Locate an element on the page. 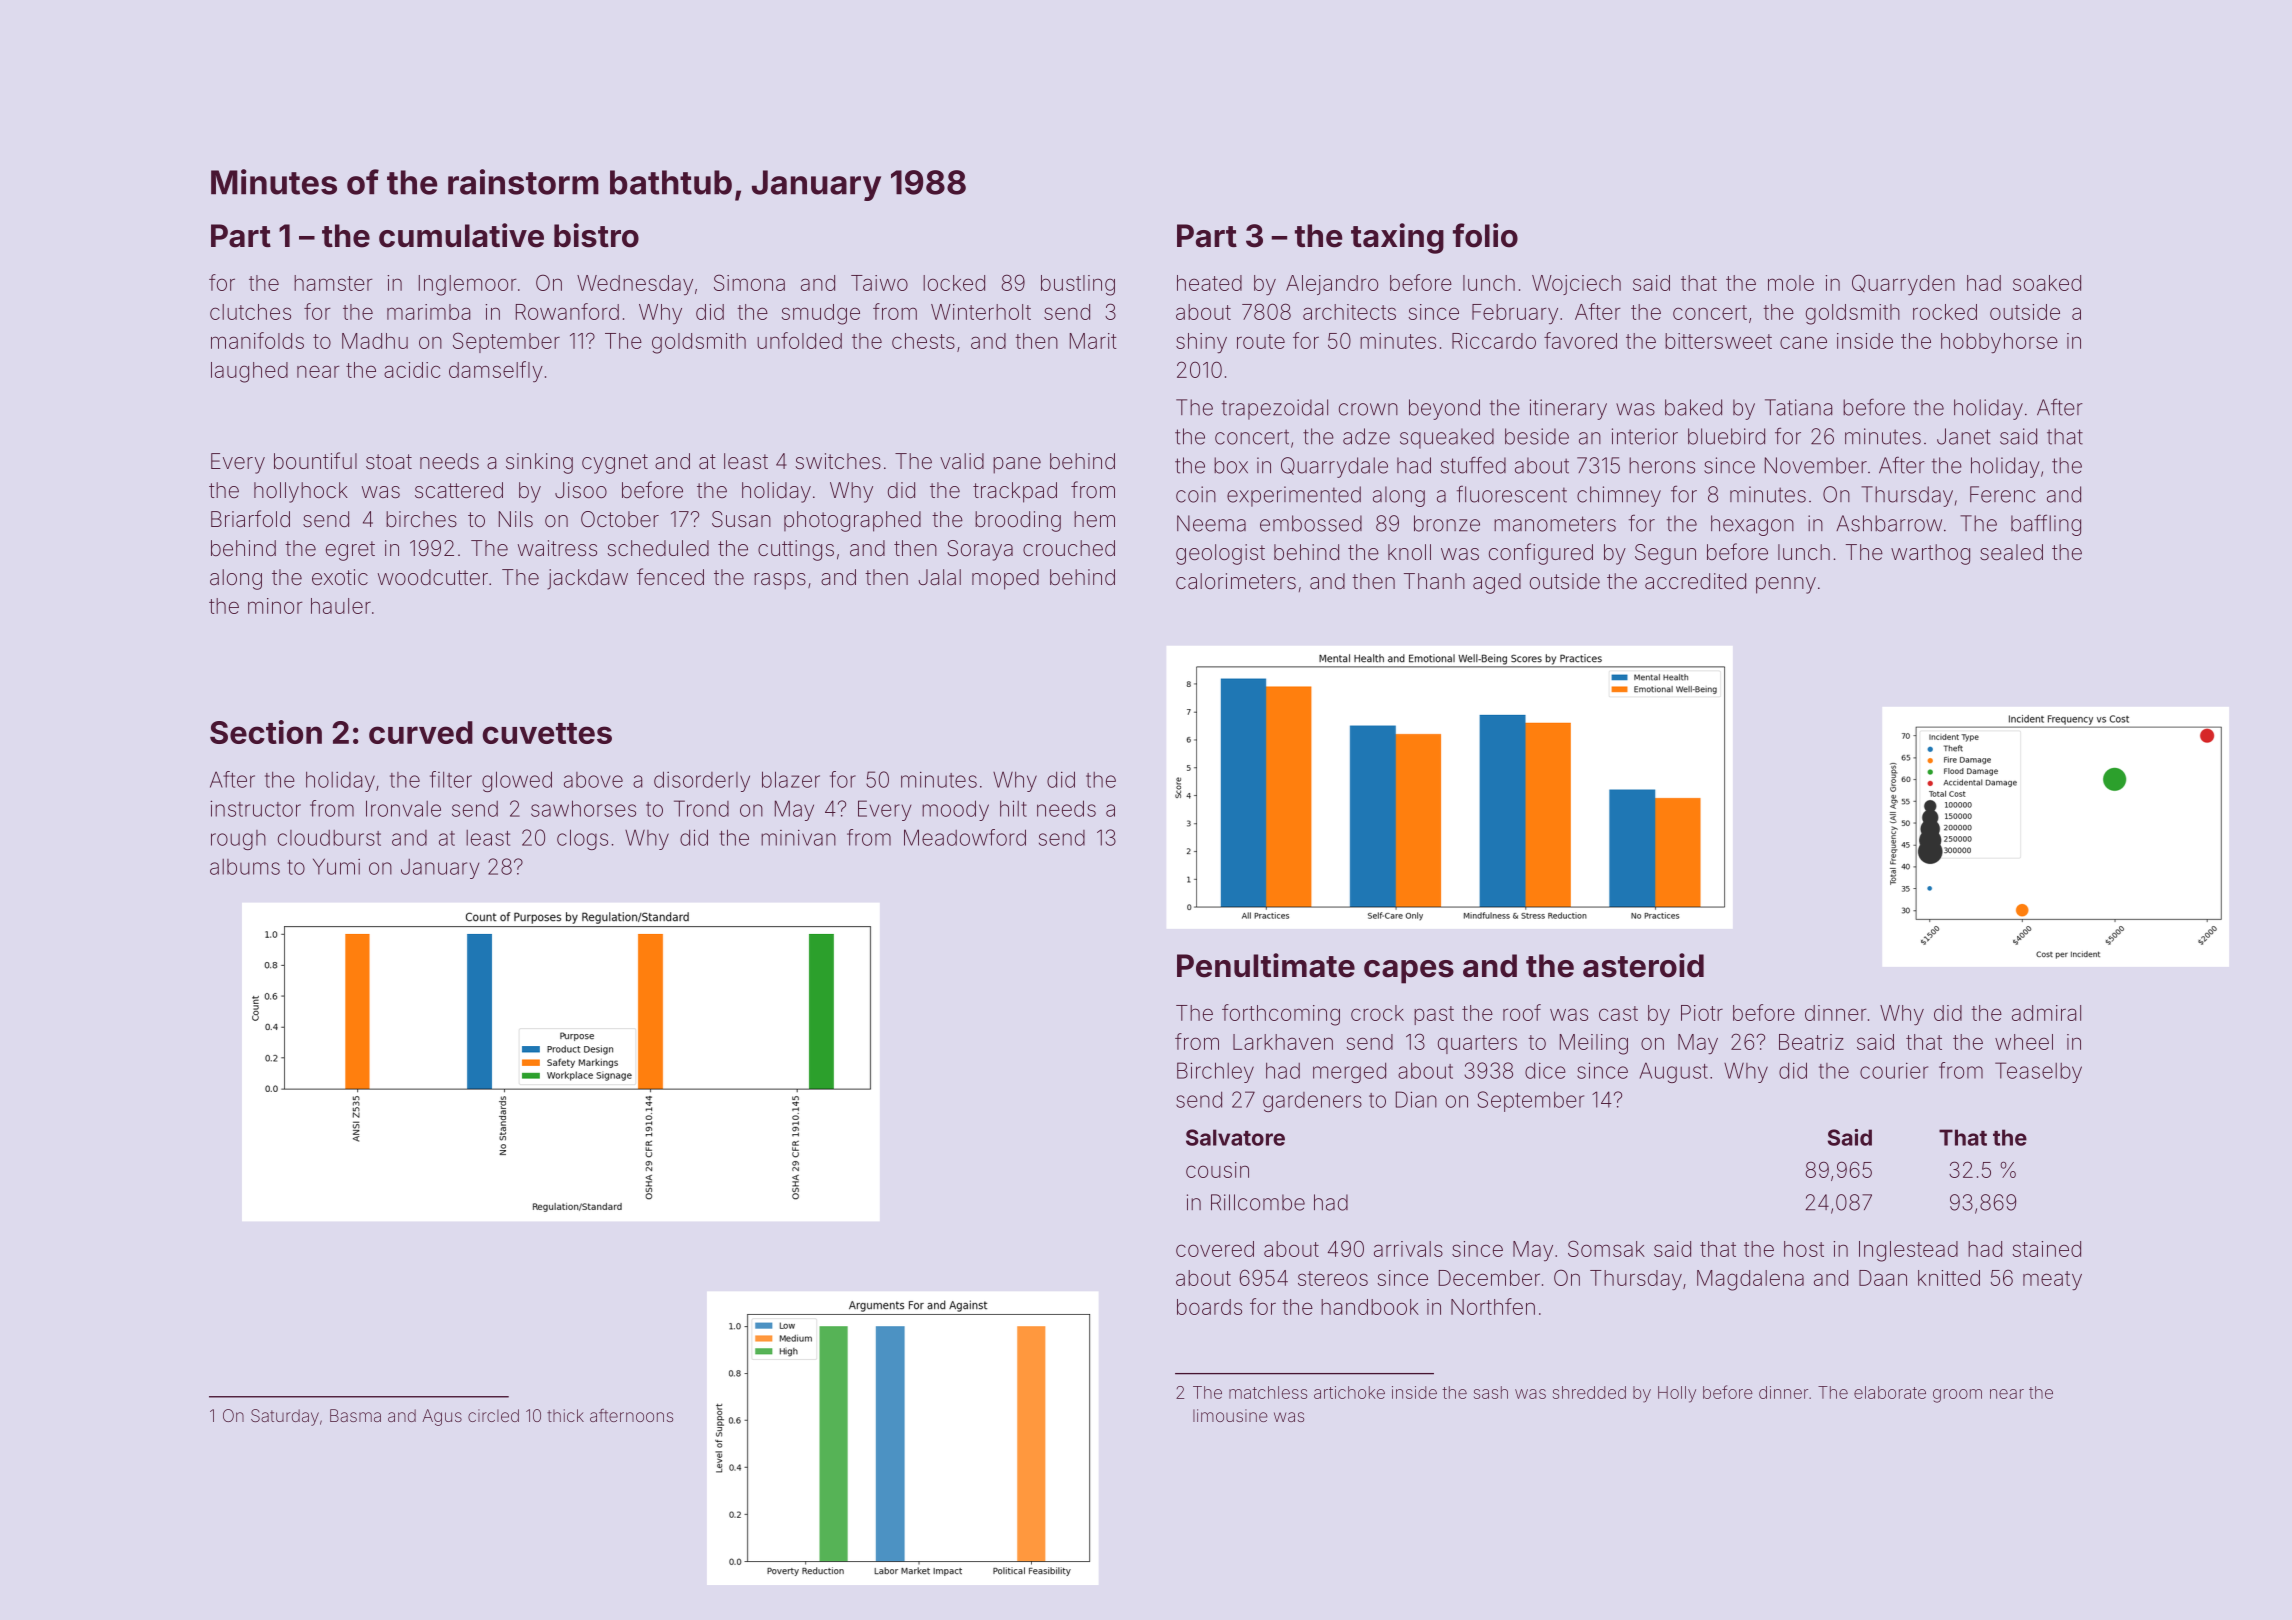 This image has height=1620, width=2292. bistro is located at coordinates (596, 235).
